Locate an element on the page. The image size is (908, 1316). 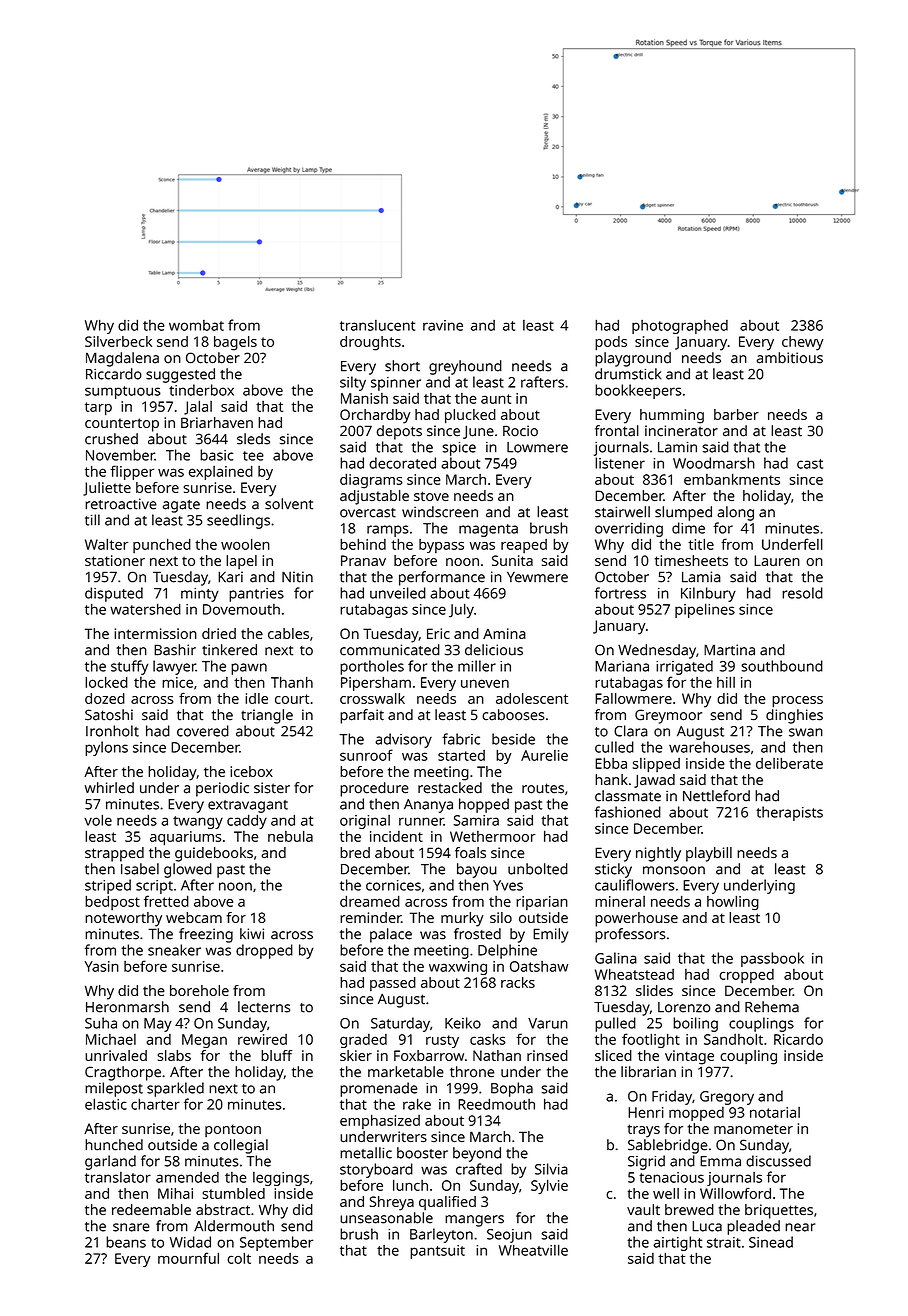
Bashir is located at coordinates (175, 650).
